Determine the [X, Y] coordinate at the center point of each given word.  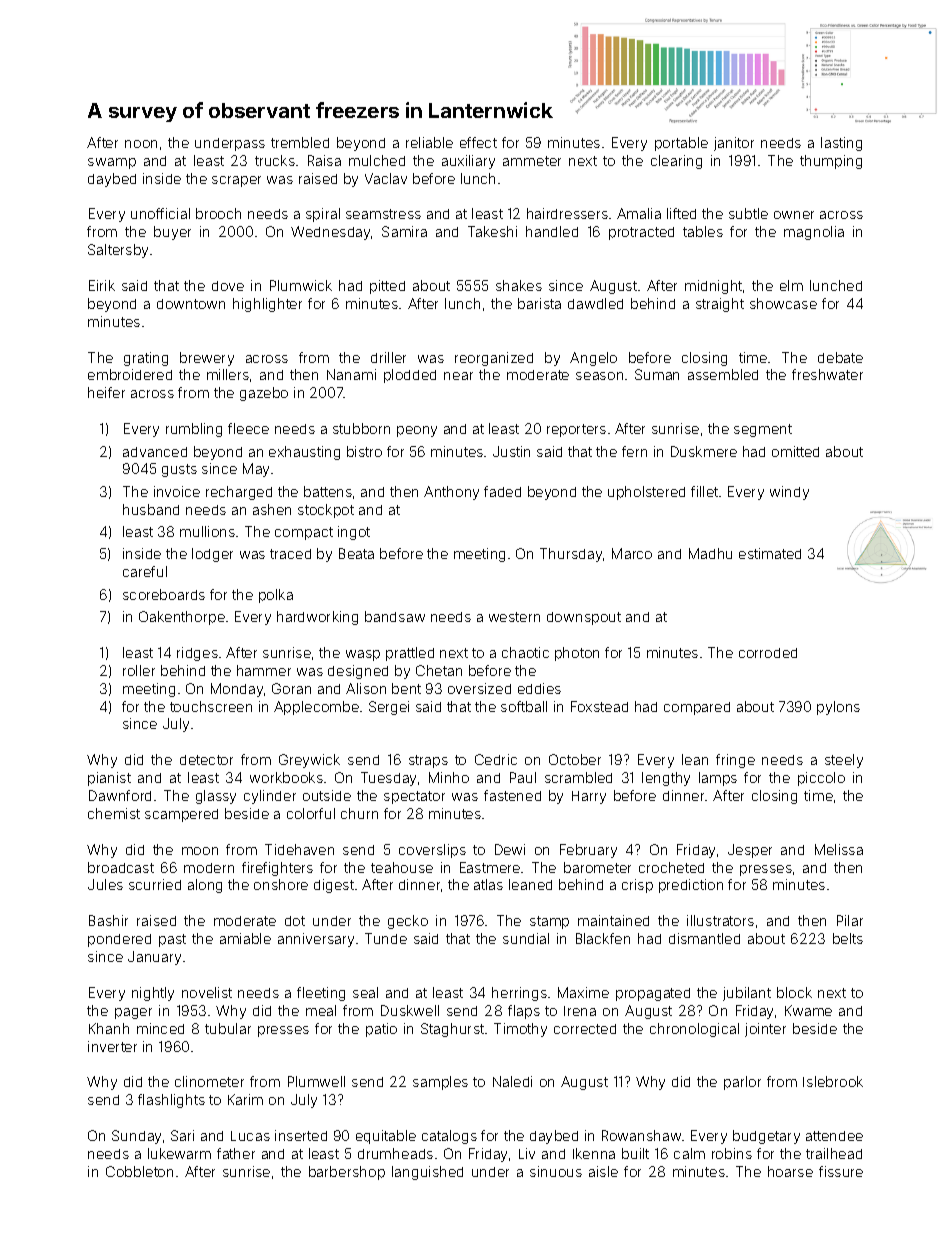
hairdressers [567, 213]
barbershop [347, 1173]
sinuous [556, 1171]
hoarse [790, 1171]
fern [634, 451]
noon [141, 144]
